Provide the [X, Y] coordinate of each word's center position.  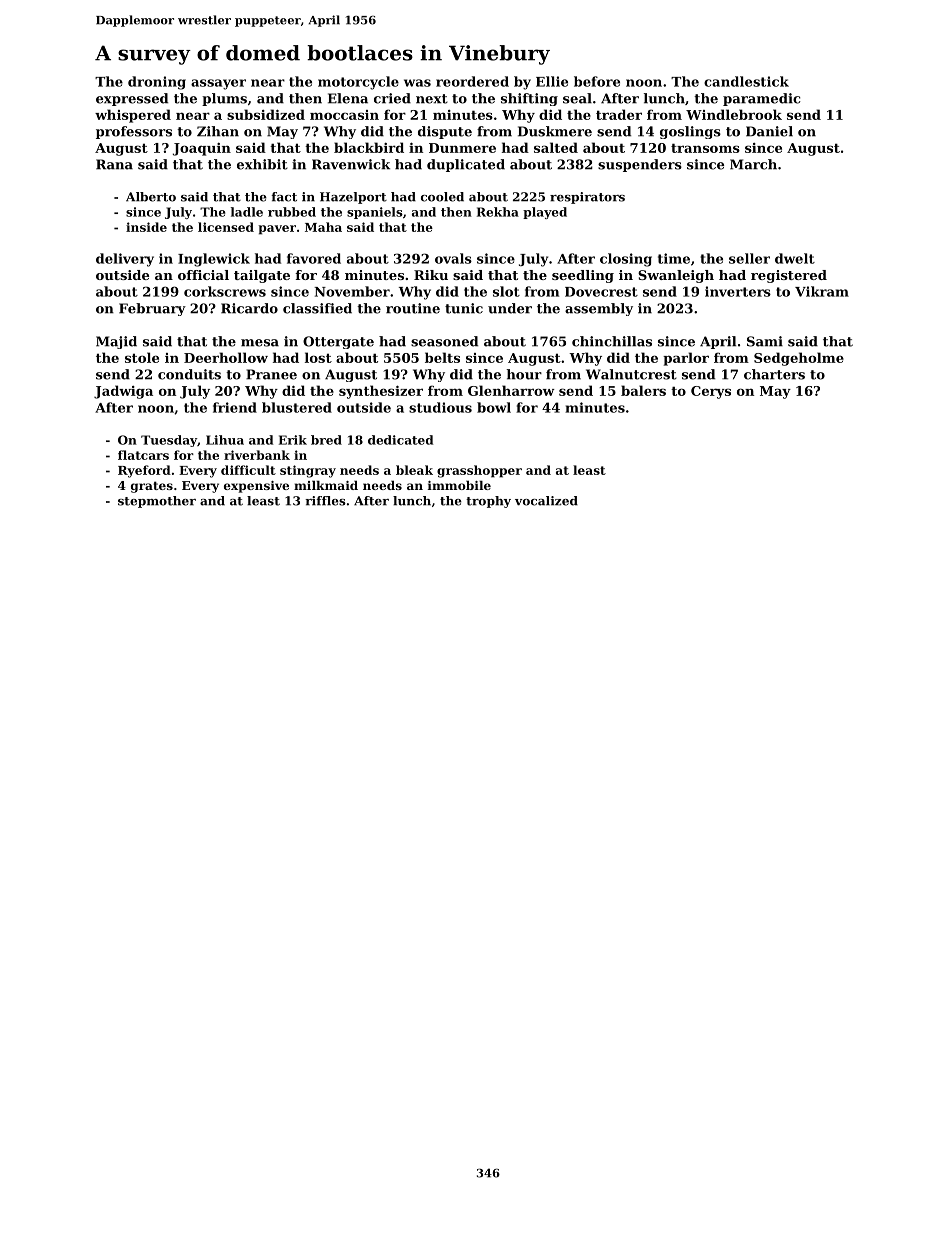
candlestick [746, 81]
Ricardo [249, 308]
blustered [297, 407]
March [753, 164]
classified [317, 308]
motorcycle [358, 83]
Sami [765, 341]
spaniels [375, 213]
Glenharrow [511, 390]
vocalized [546, 501]
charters [774, 374]
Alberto [151, 197]
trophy [488, 502]
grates [152, 487]
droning [157, 83]
